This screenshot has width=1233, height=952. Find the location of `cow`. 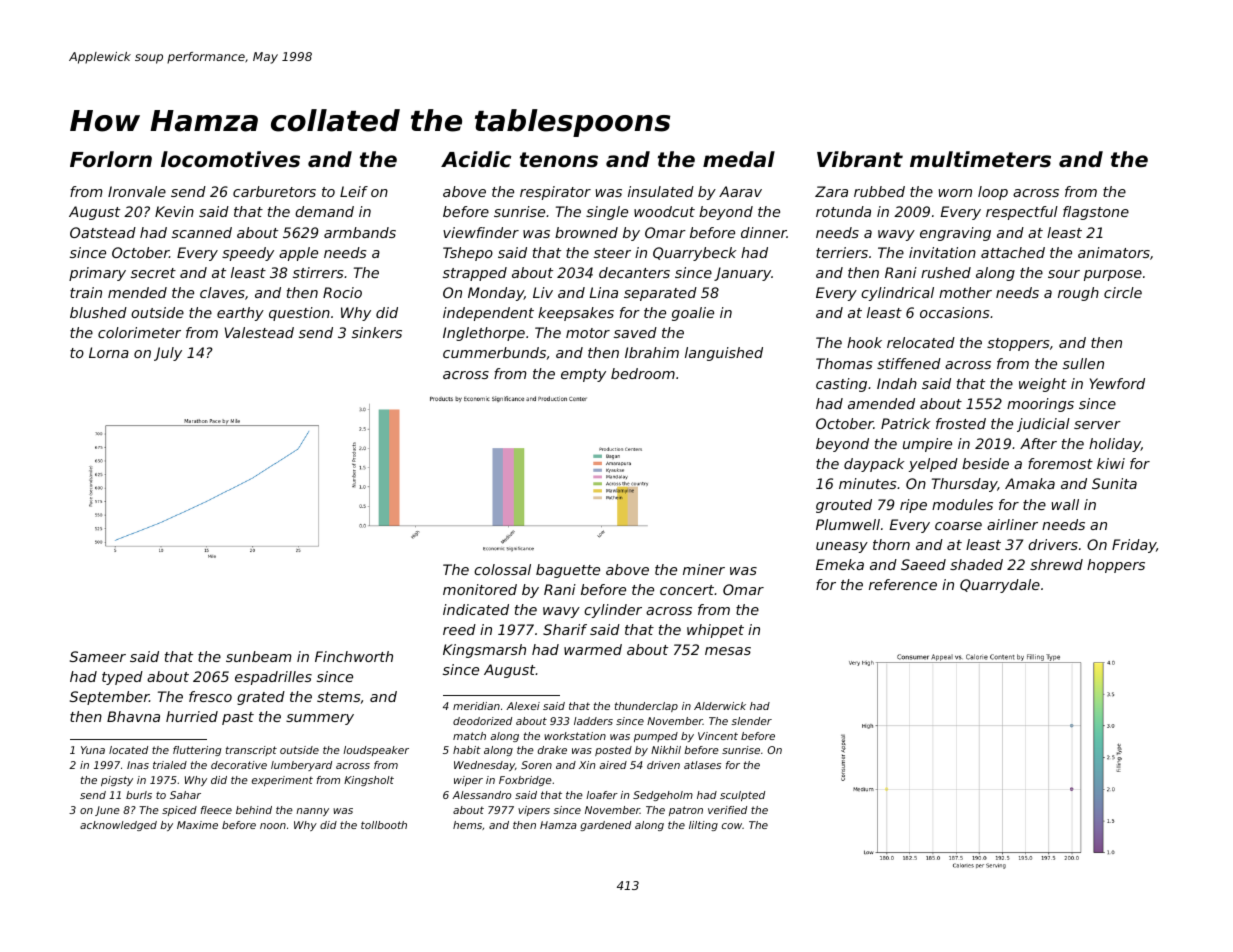

cow is located at coordinates (732, 826).
